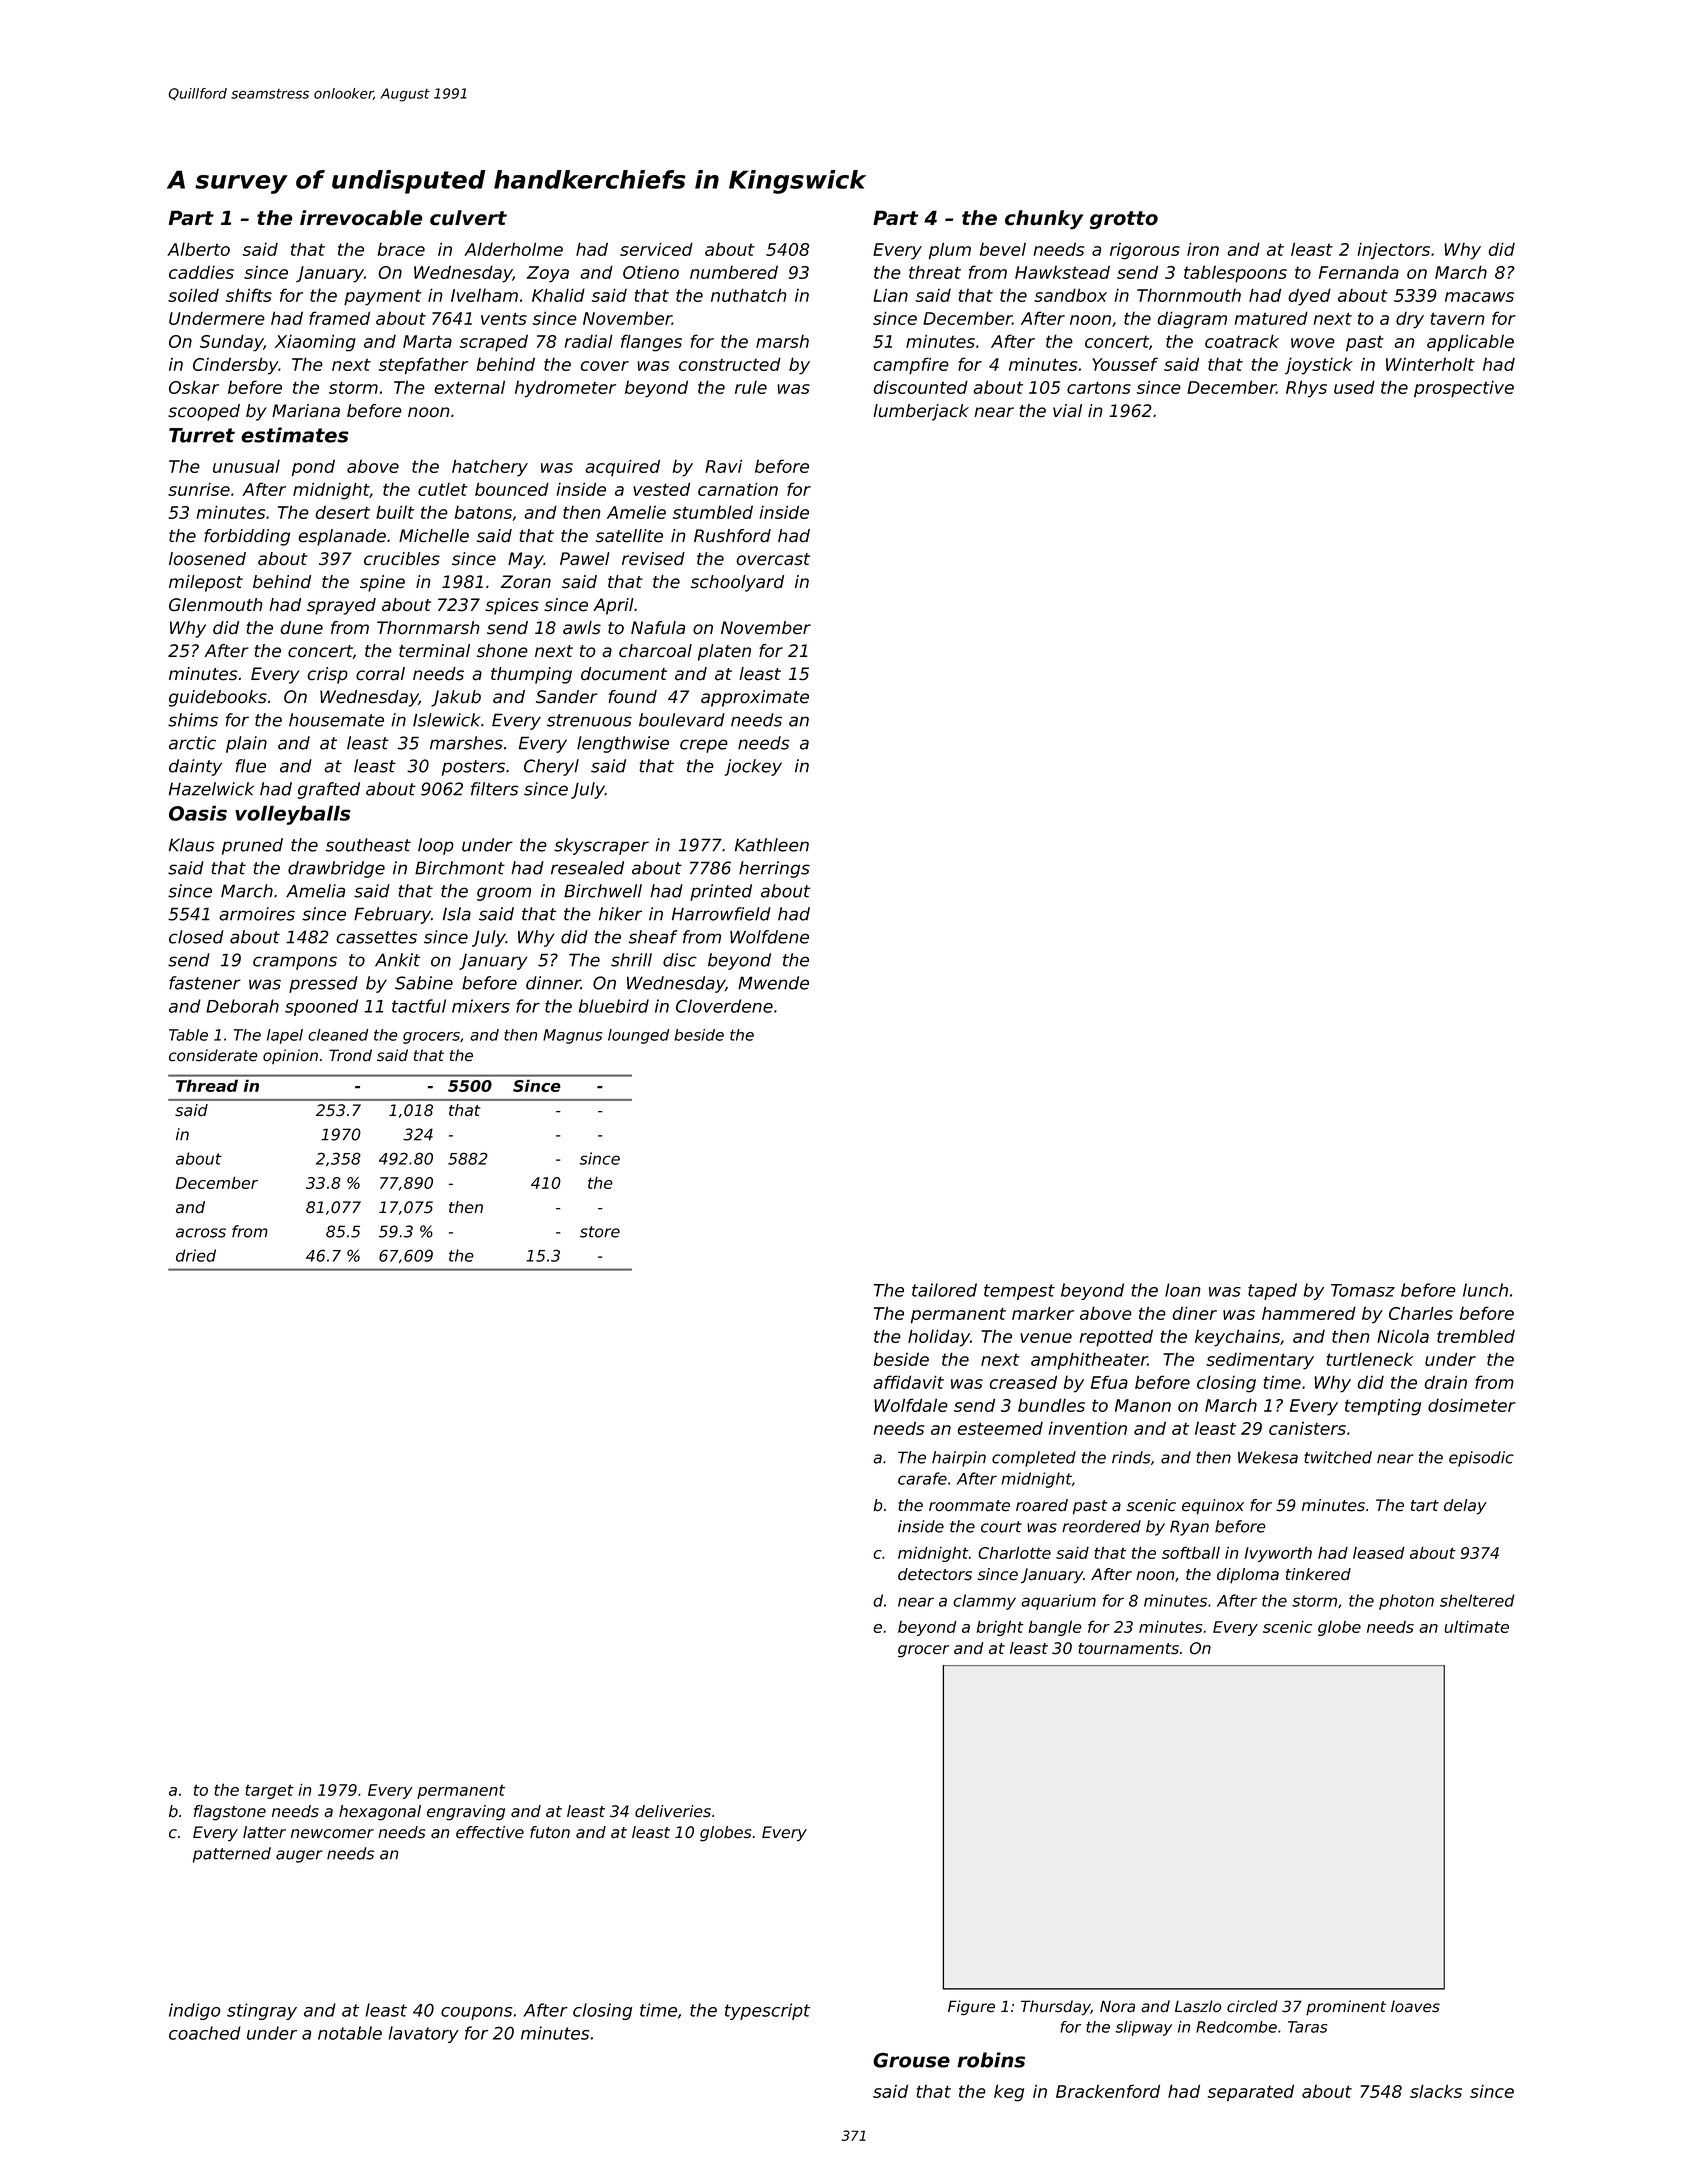 Image resolution: width=1683 pixels, height=2178 pixels. What do you see at coordinates (495, 789) in the screenshot?
I see `filters` at bounding box center [495, 789].
